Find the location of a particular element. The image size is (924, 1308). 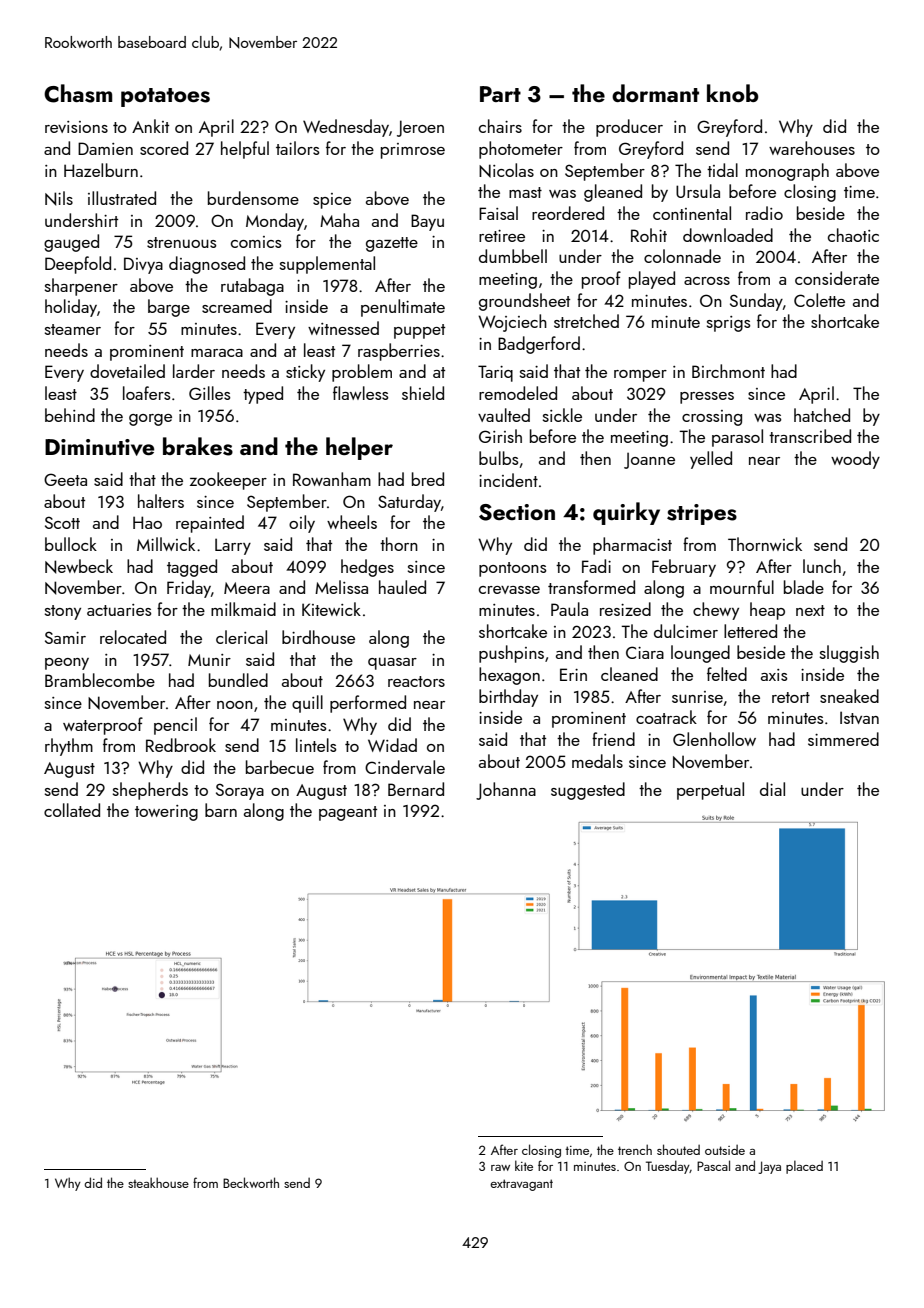

Beckworth is located at coordinates (251, 1182).
